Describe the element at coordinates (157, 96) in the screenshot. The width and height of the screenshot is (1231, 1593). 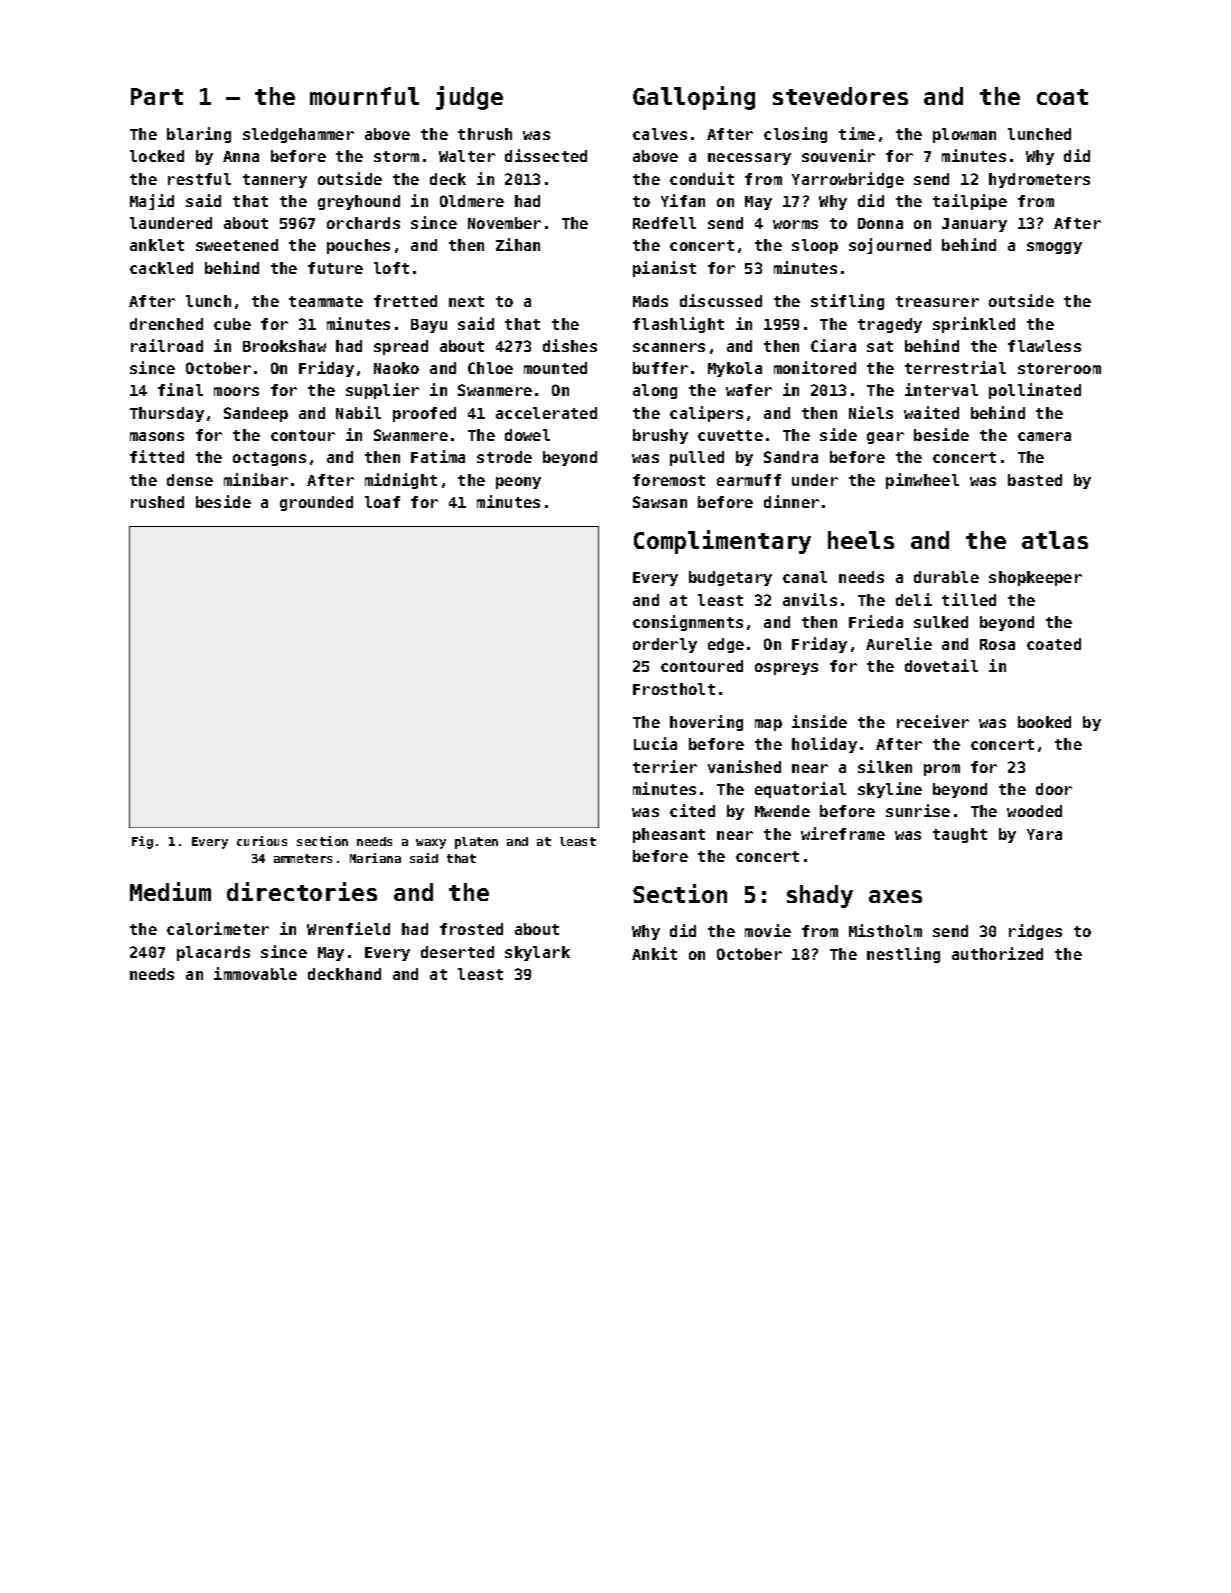
I see `Part` at that location.
